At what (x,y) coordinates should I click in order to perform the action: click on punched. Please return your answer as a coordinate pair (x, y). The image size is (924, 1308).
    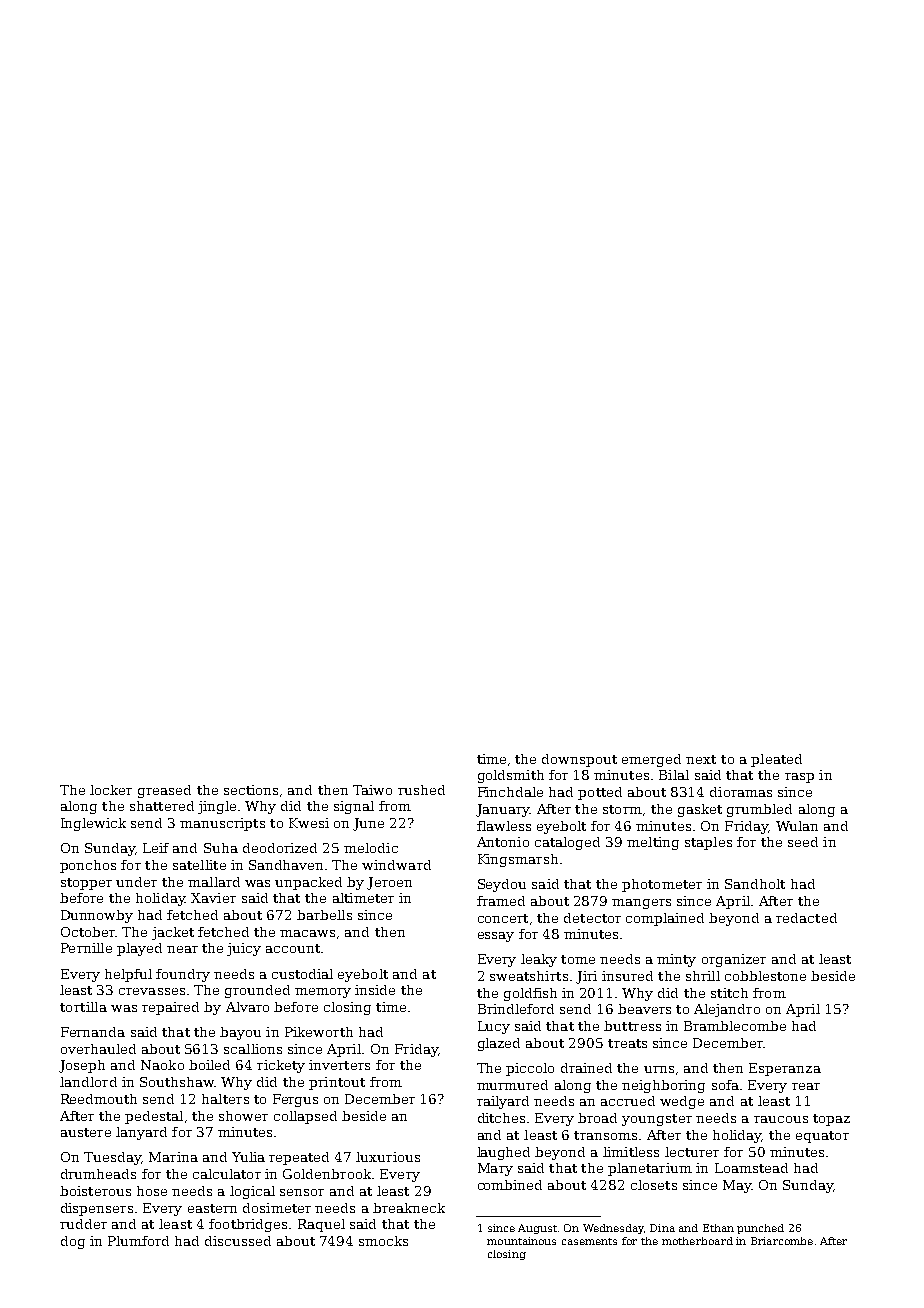
    Looking at the image, I should click on (760, 1229).
